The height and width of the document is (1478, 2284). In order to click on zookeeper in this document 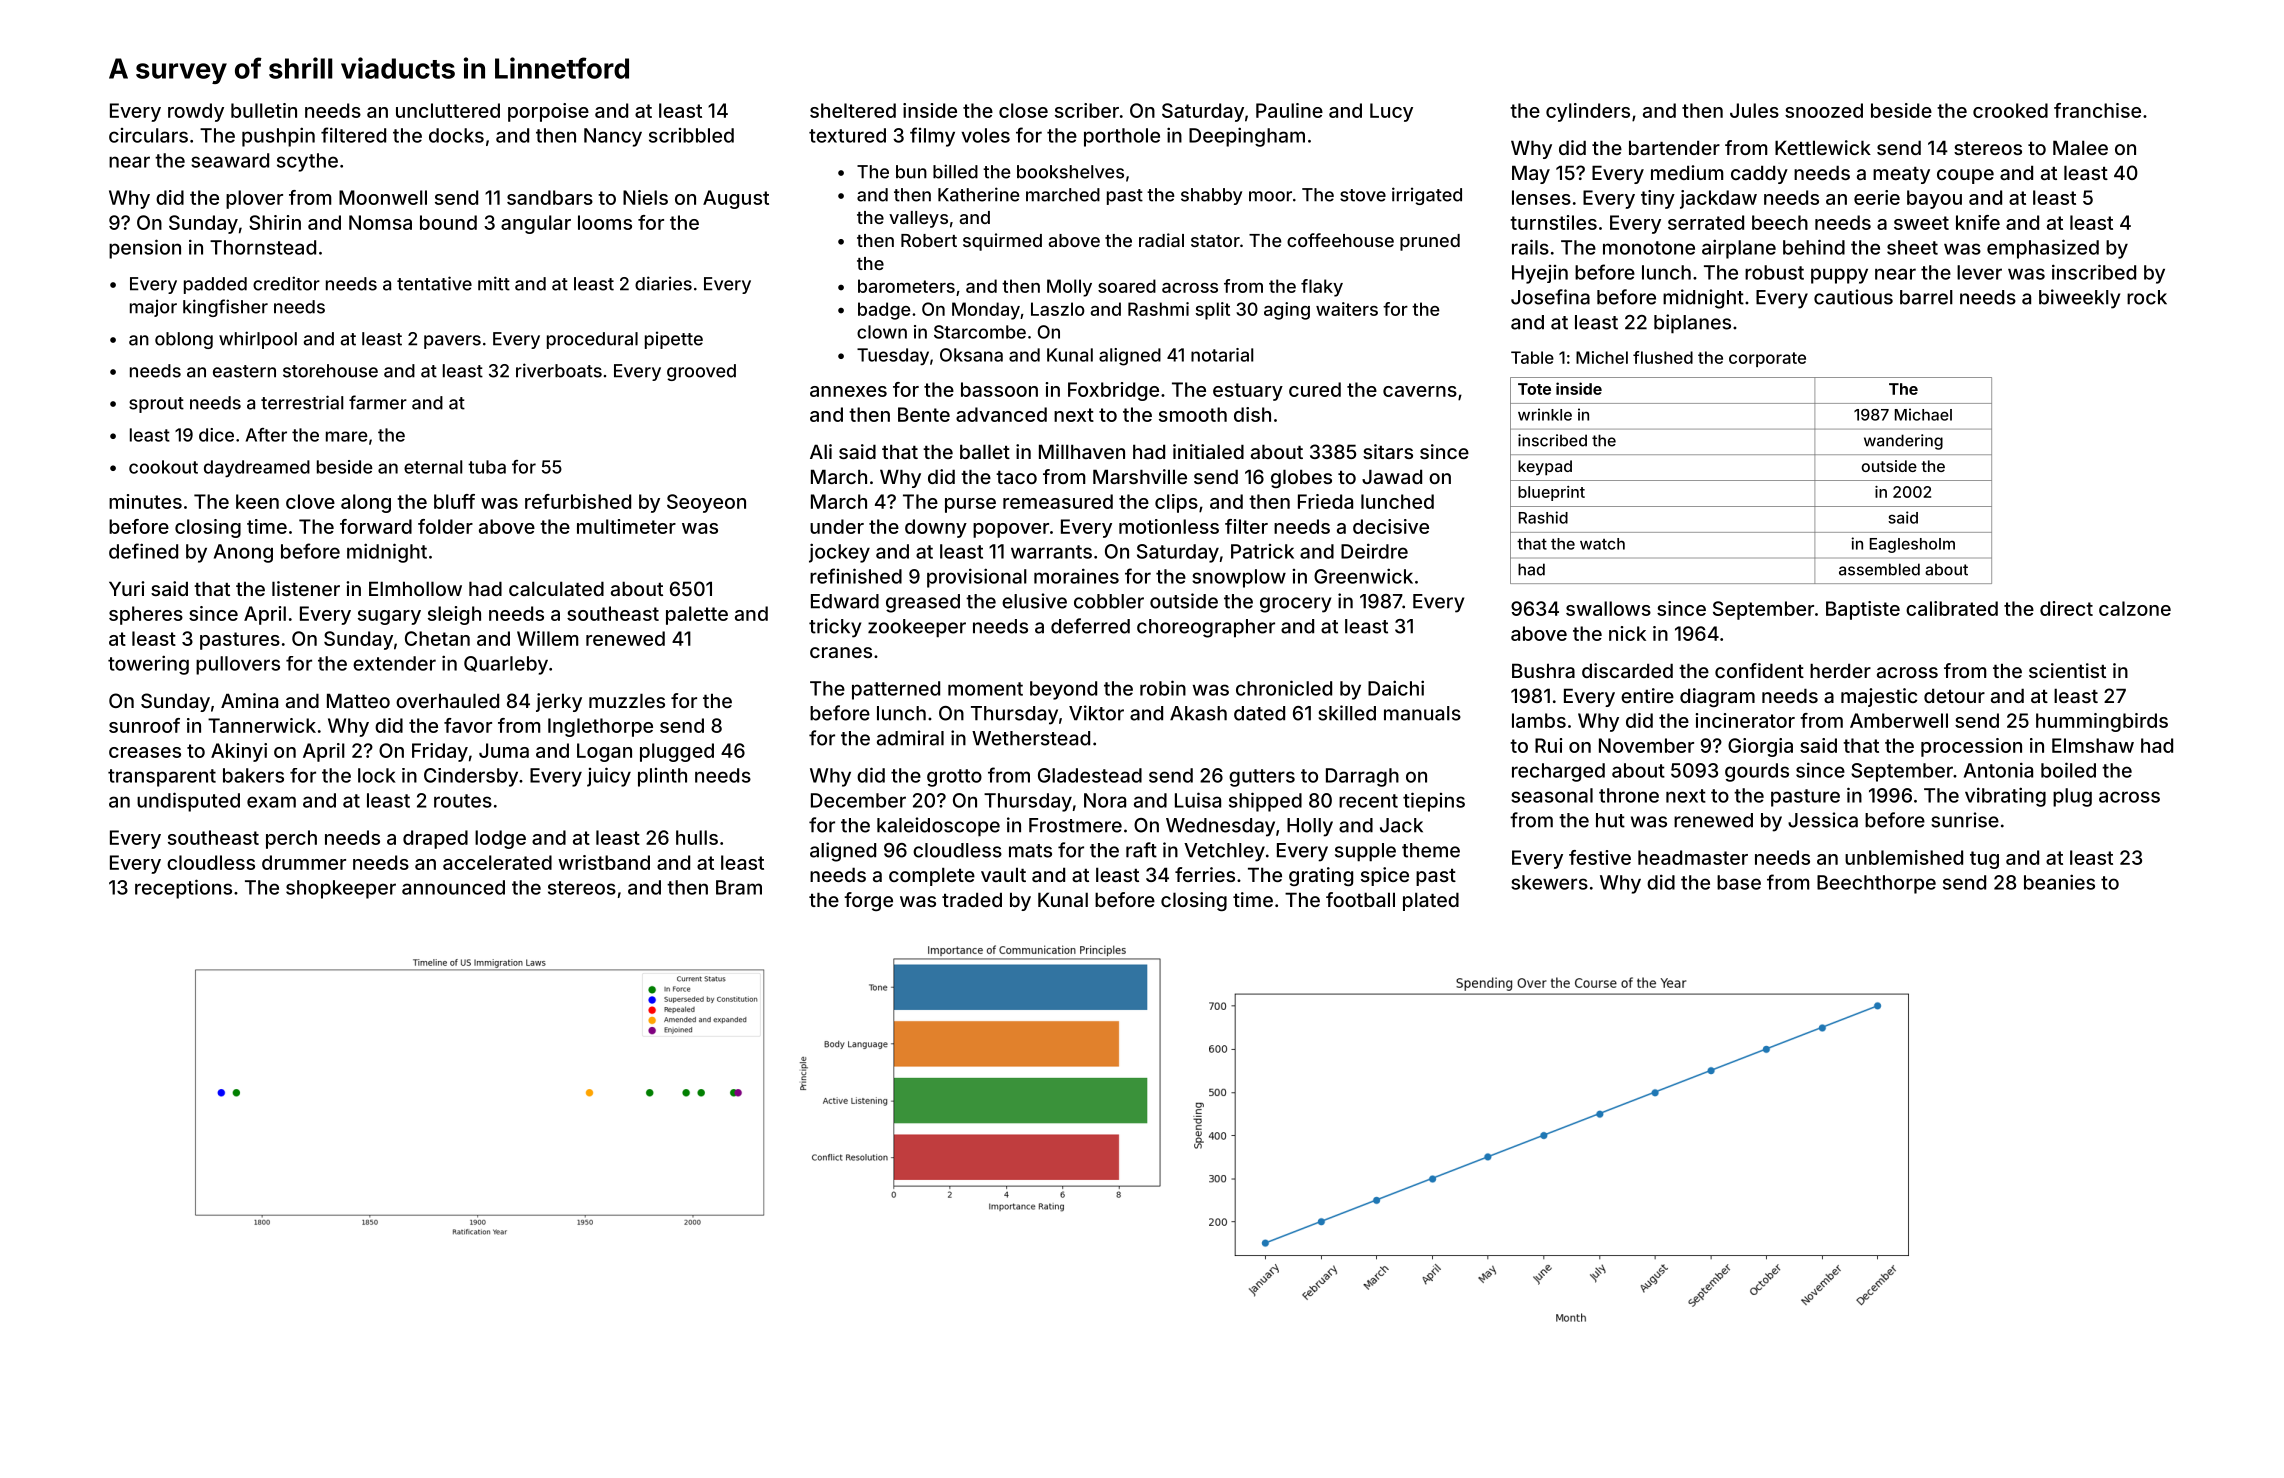, I will do `click(917, 628)`.
